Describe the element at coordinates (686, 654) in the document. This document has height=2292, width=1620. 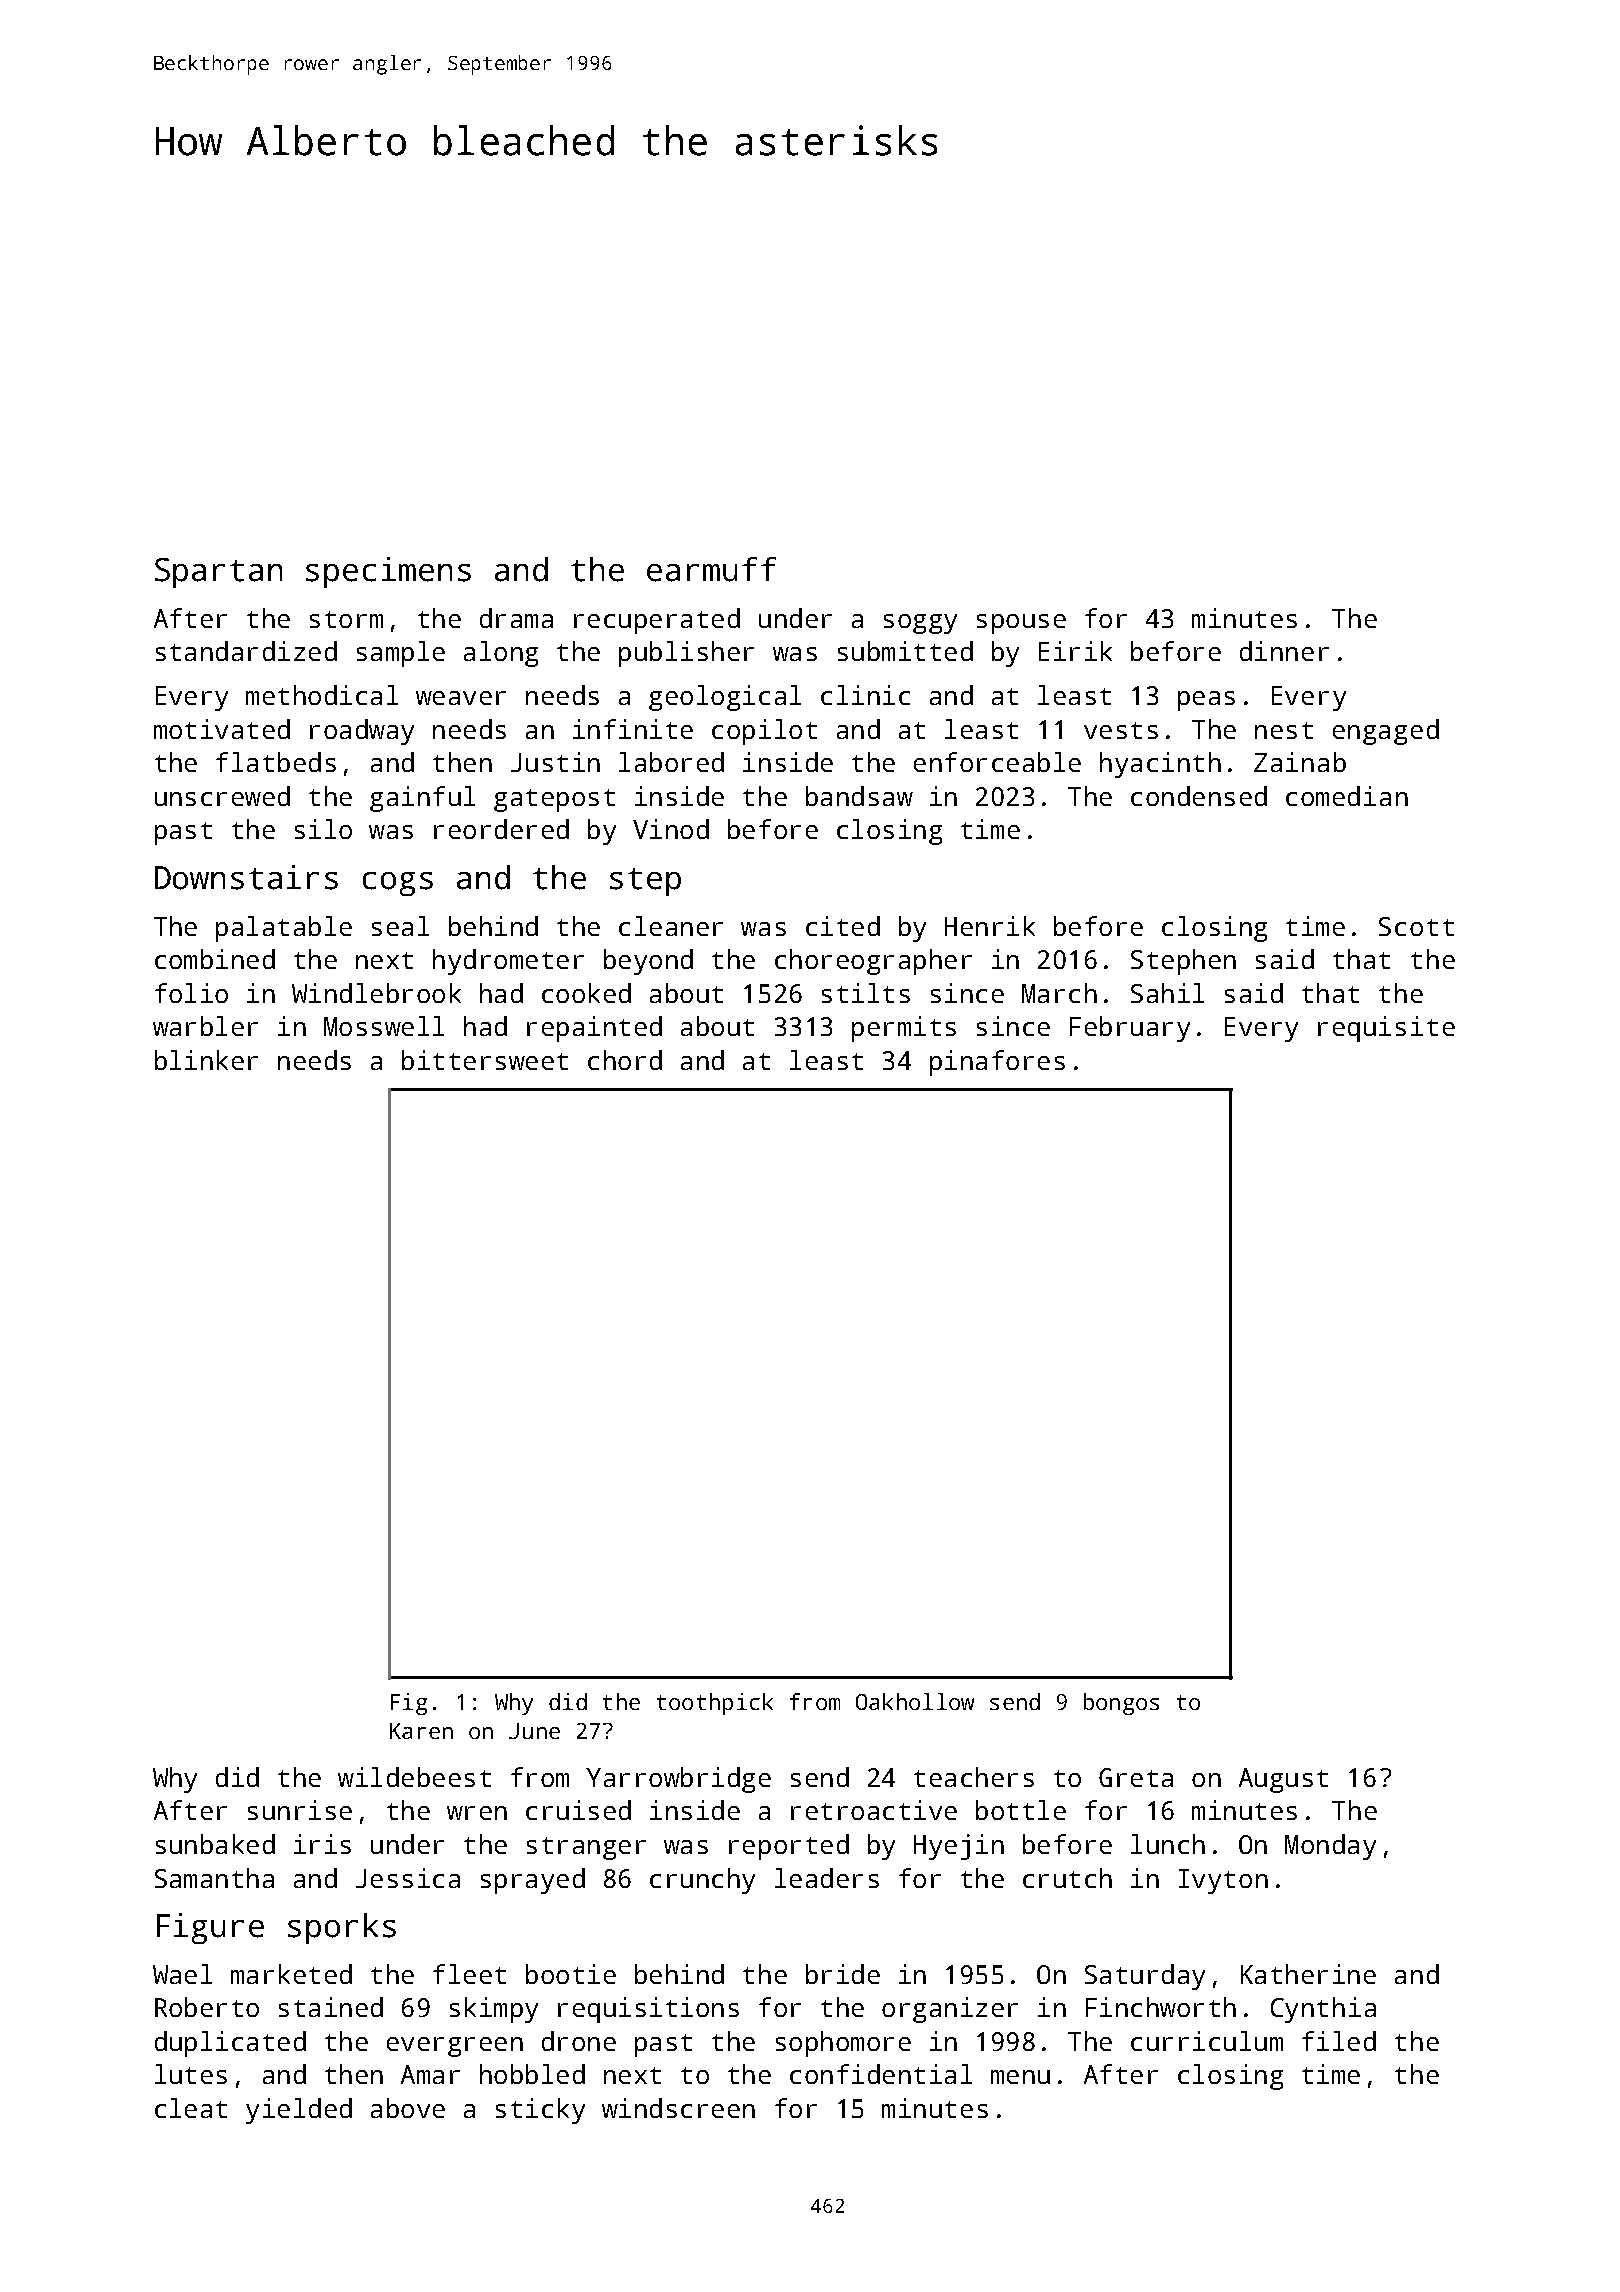
I see `publisher` at that location.
